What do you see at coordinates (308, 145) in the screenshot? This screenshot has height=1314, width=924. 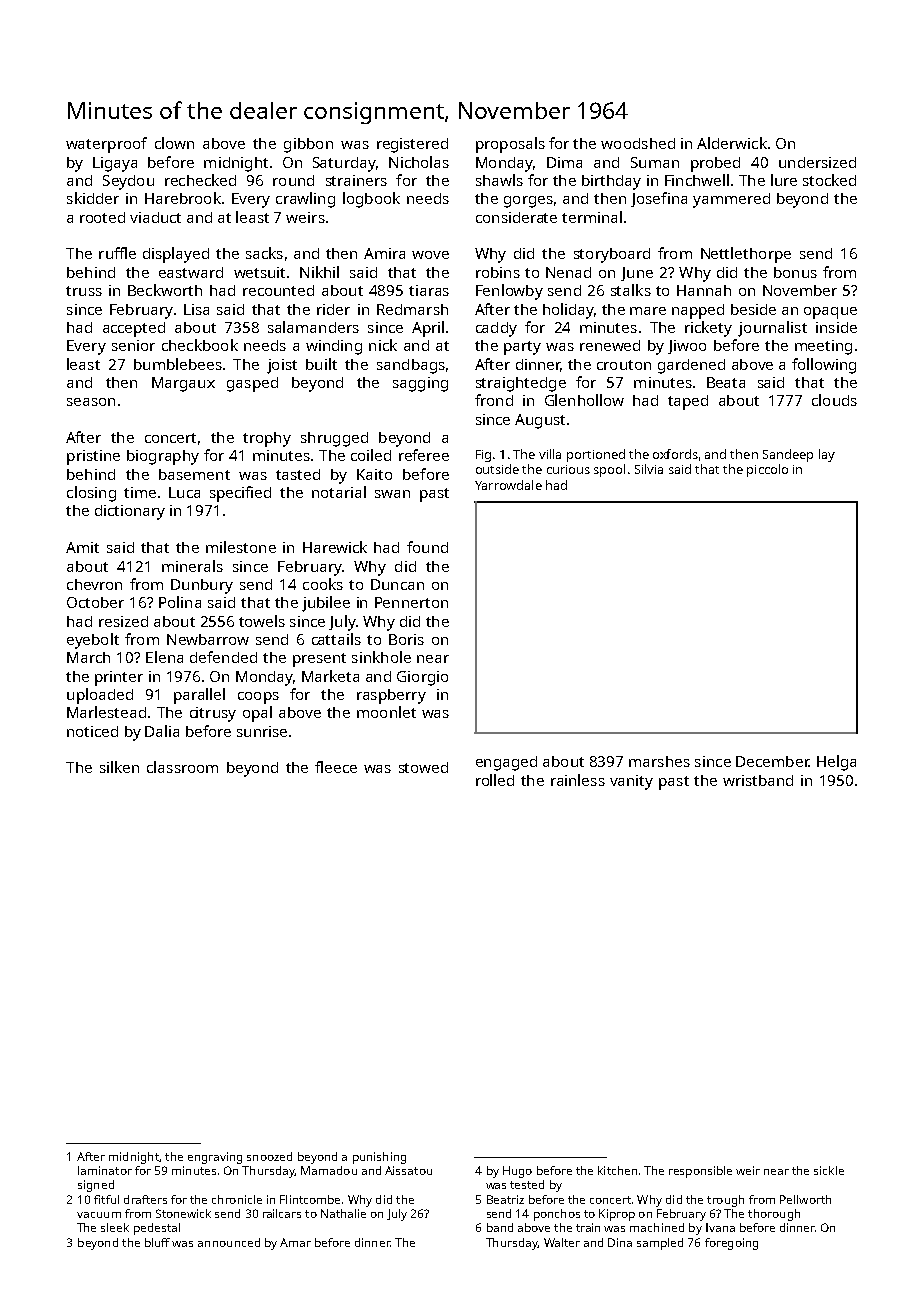 I see `gibbon` at bounding box center [308, 145].
